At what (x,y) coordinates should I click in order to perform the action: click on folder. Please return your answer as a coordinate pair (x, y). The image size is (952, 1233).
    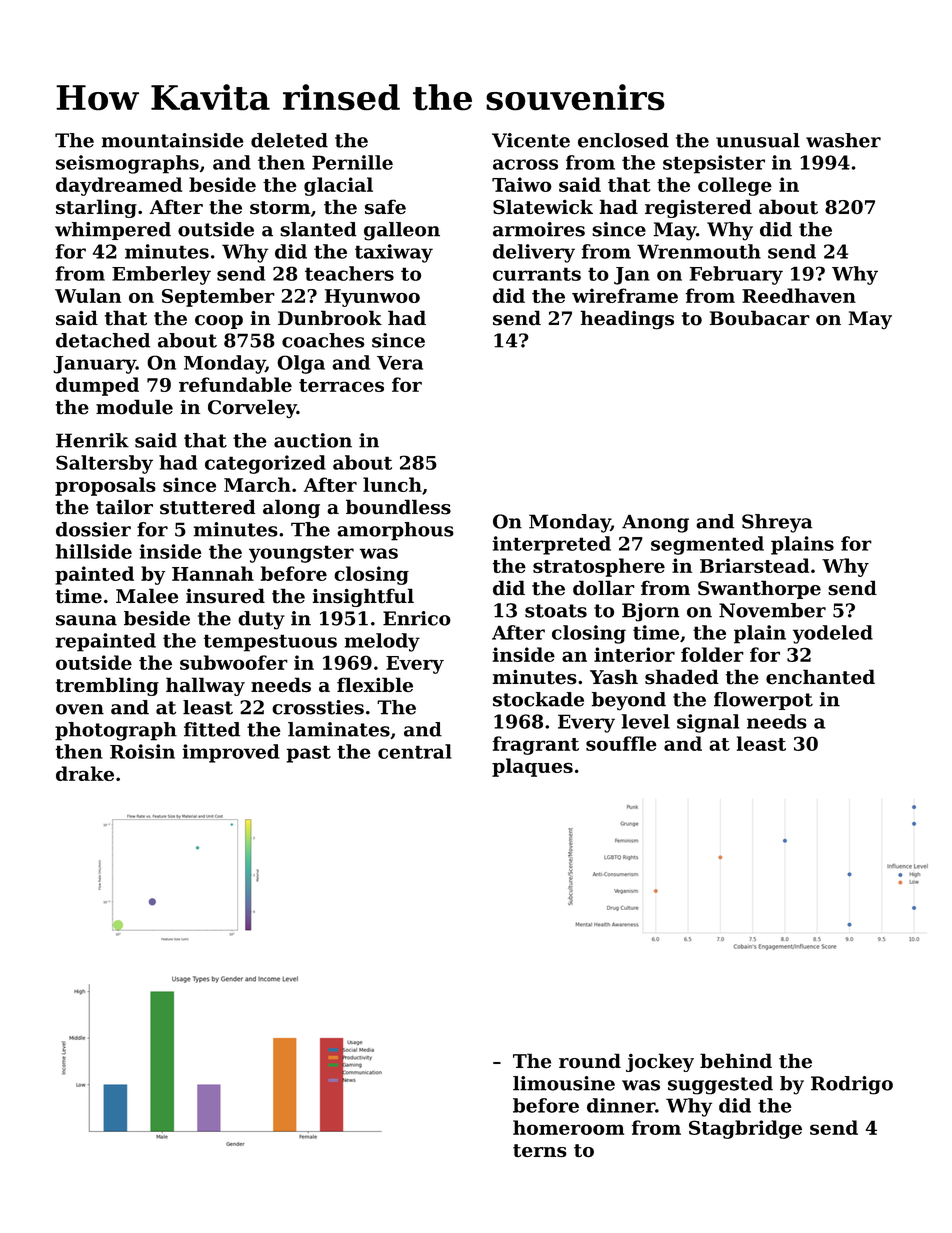
    Looking at the image, I should click on (712, 654).
